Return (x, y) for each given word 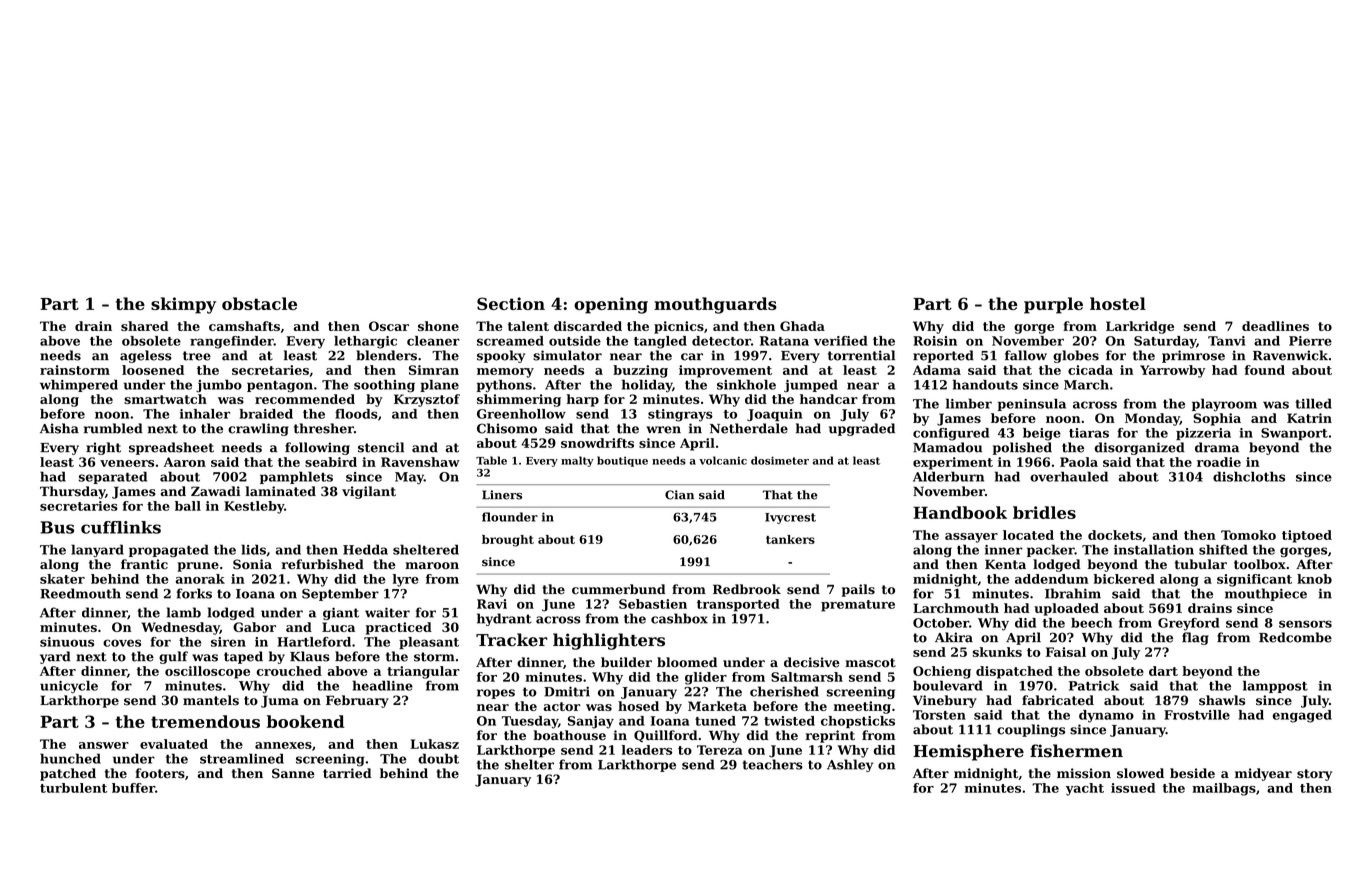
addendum (1052, 579)
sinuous (67, 642)
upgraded (862, 429)
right (103, 448)
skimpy (183, 305)
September (340, 594)
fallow (1026, 355)
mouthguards (715, 305)
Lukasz (434, 744)
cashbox (679, 618)
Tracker (511, 640)
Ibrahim (1073, 593)
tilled (1313, 403)
